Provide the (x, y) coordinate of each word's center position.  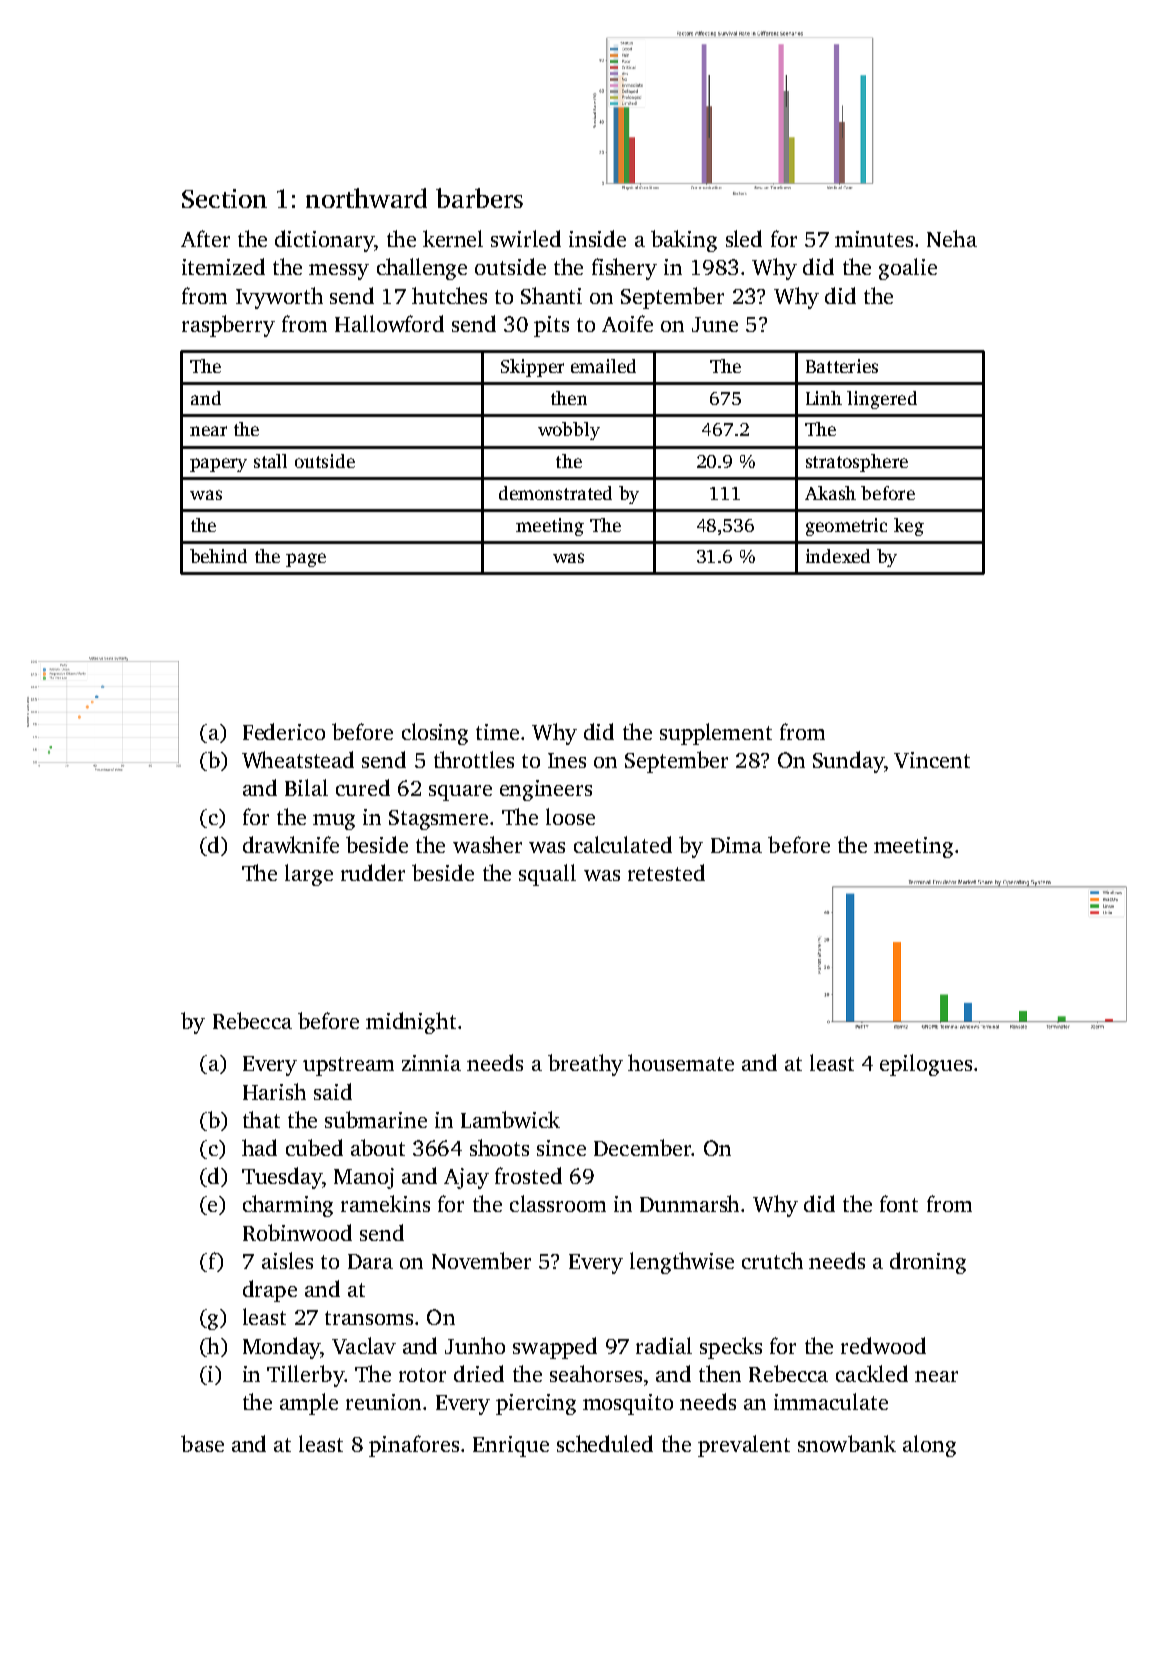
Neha (952, 238)
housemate (681, 1062)
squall (547, 875)
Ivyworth (279, 298)
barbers (479, 198)
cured (363, 787)
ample (309, 1404)
